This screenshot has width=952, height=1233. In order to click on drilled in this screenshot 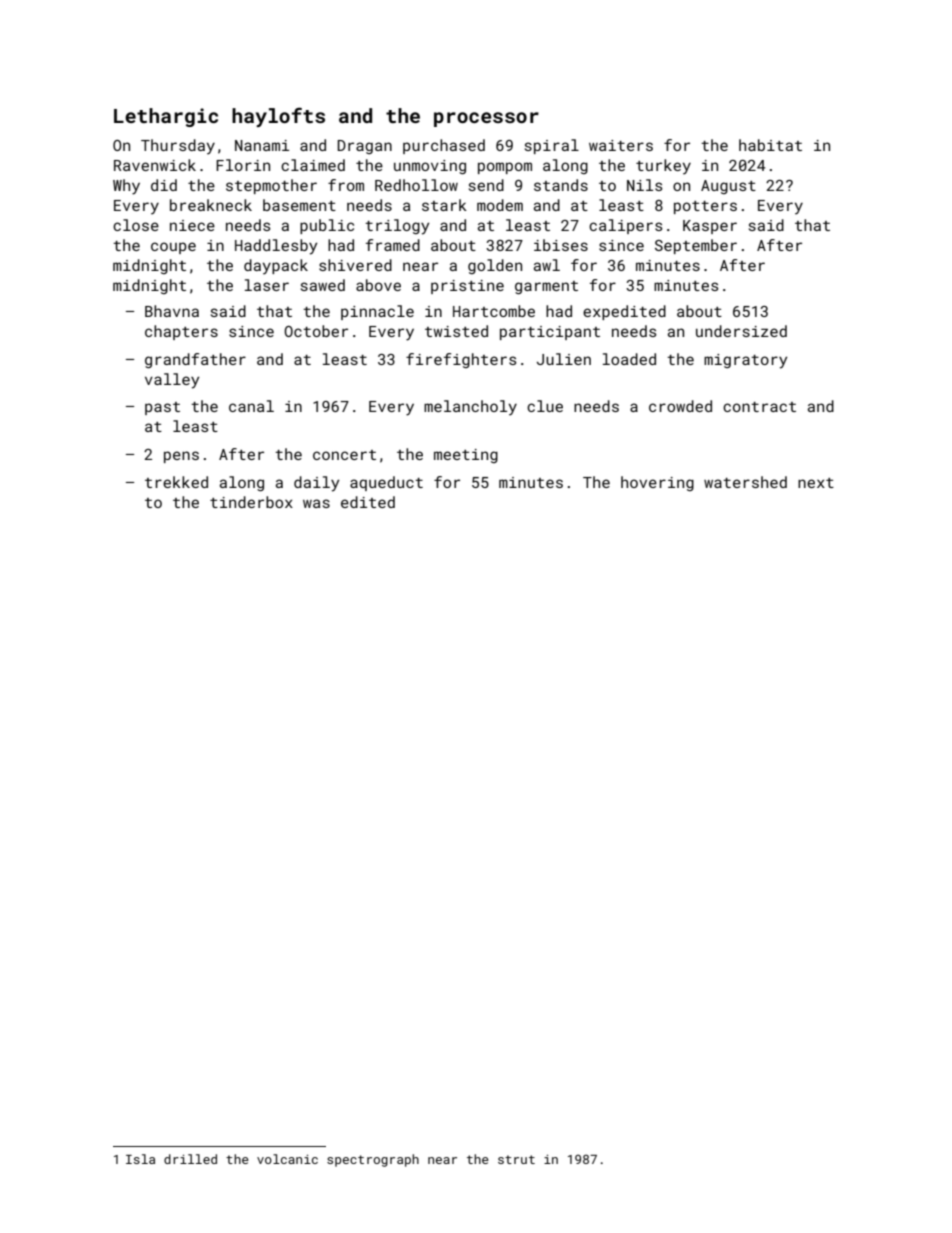, I will do `click(190, 1159)`.
